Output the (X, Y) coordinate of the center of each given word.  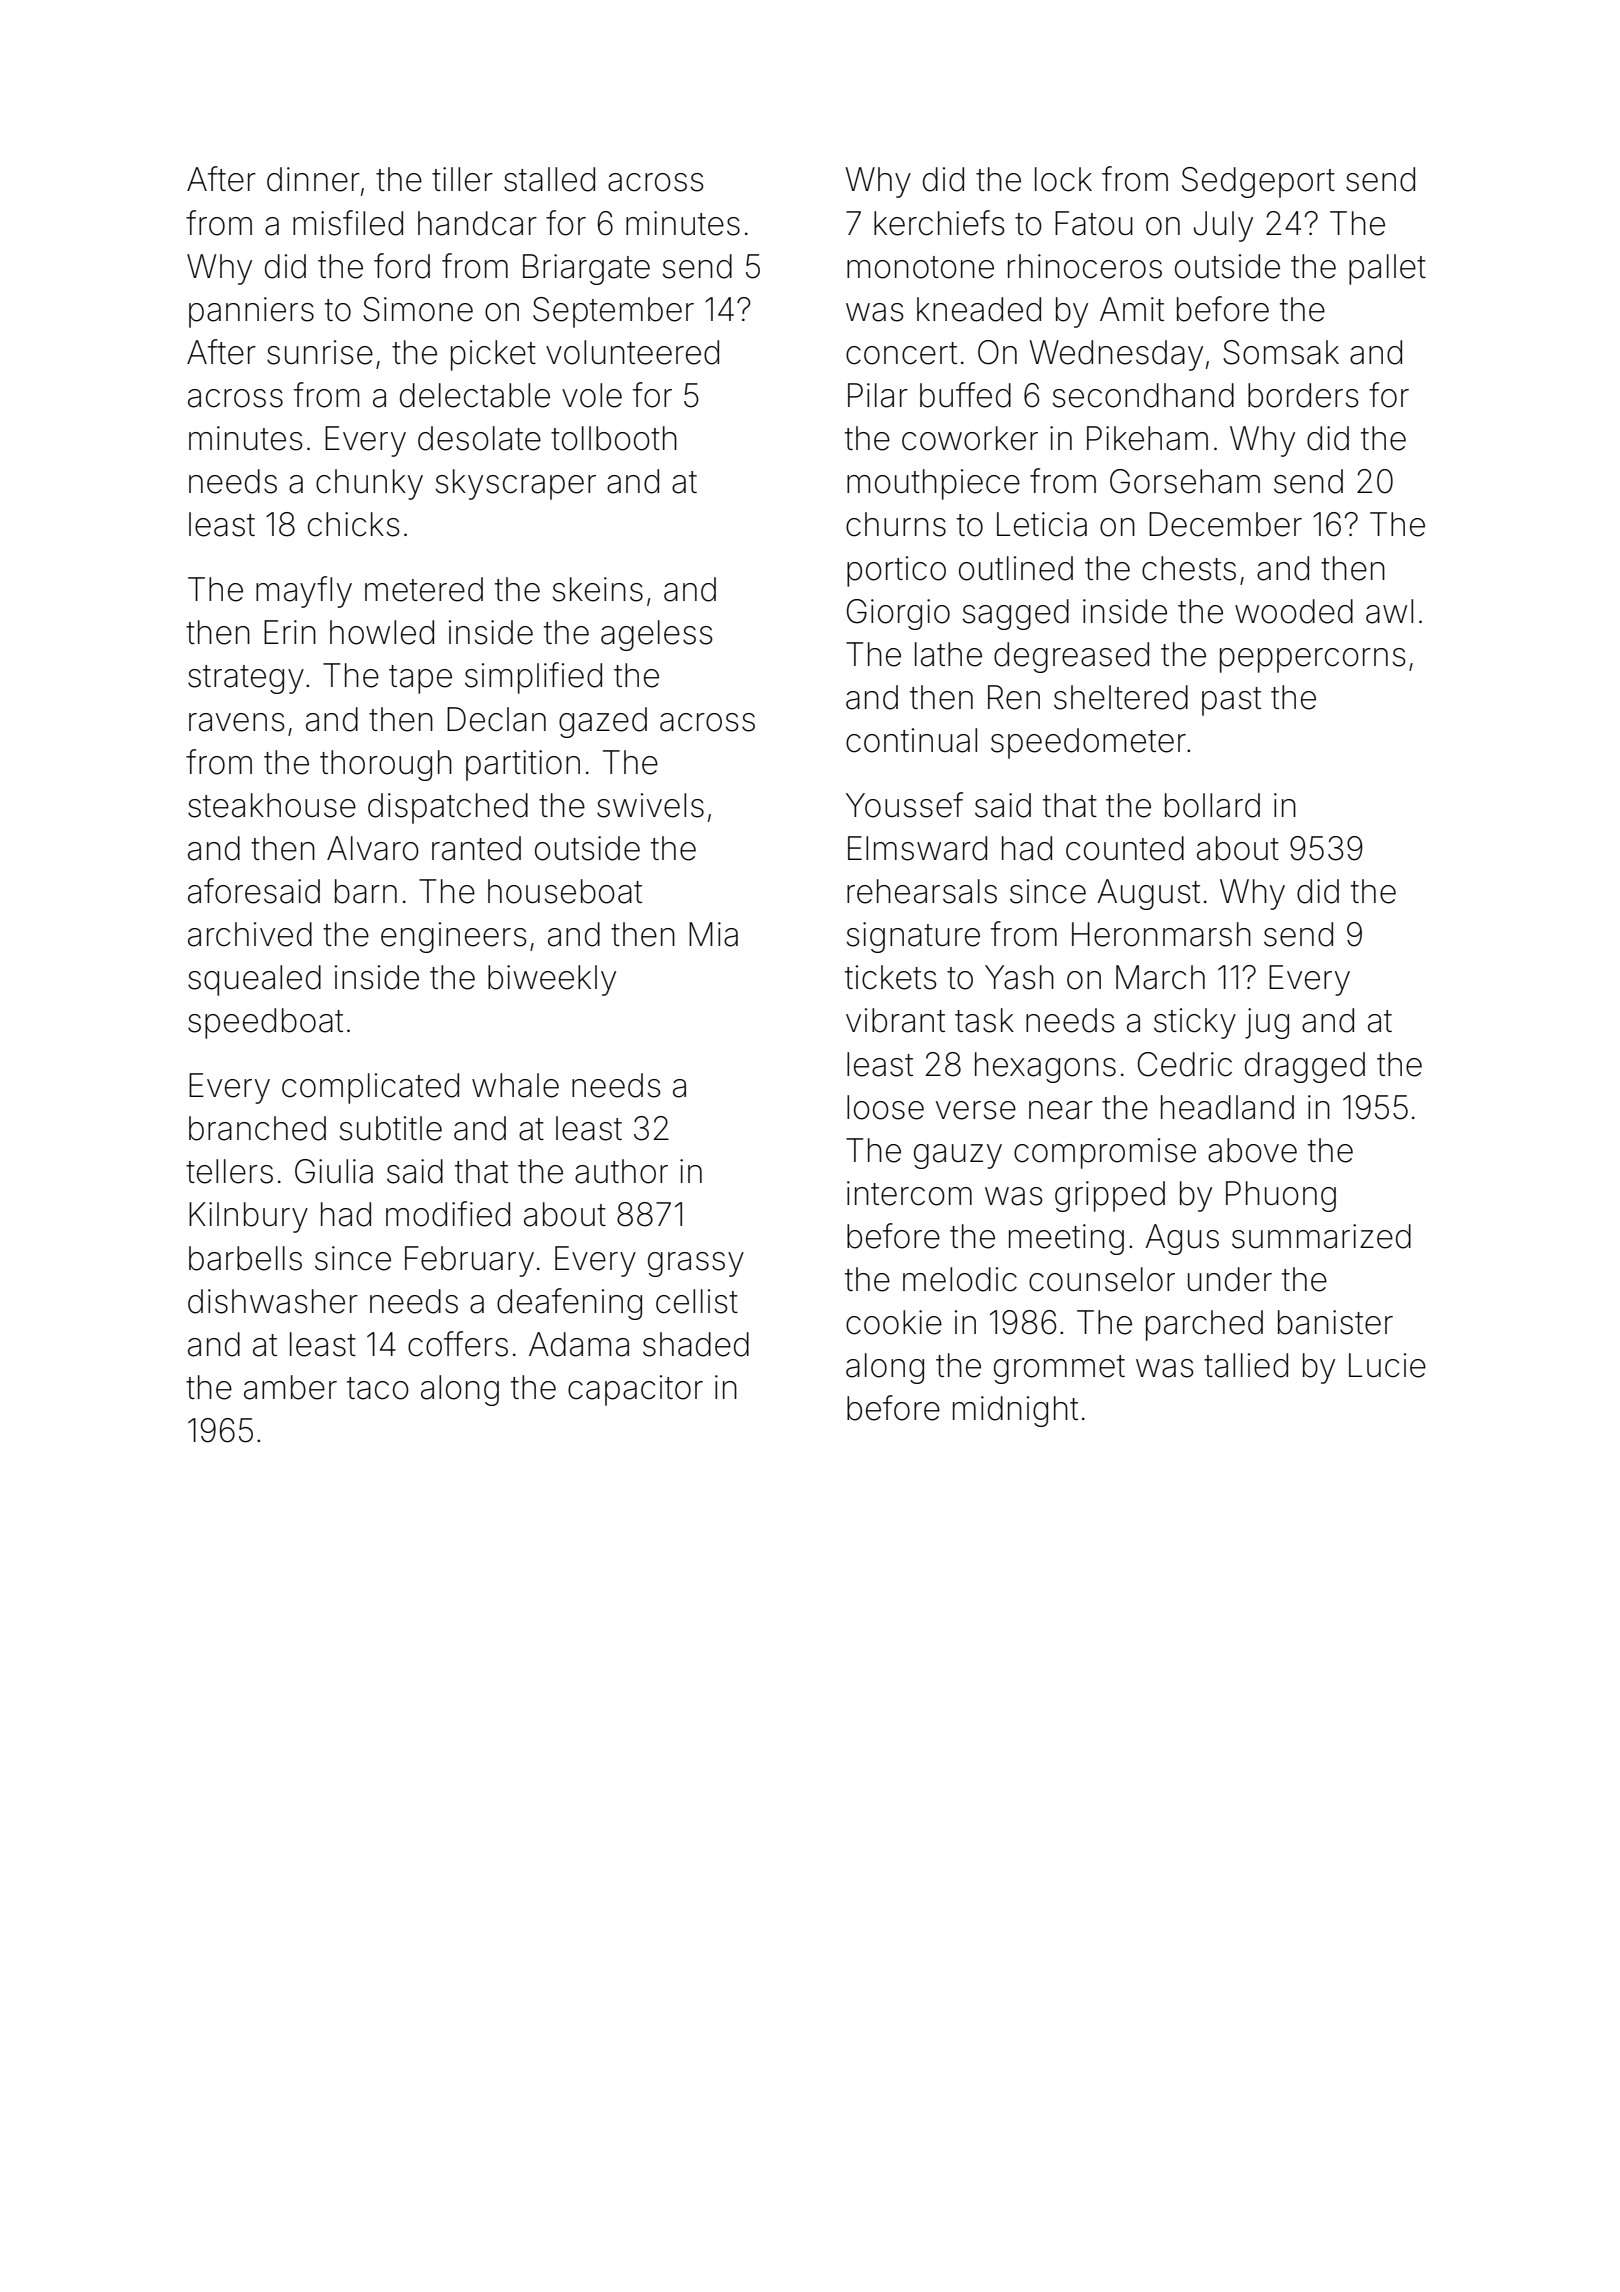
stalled (549, 179)
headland (1227, 1107)
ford (402, 266)
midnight (1015, 1411)
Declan (496, 719)
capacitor (635, 1390)
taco (378, 1388)
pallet (1387, 269)
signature (913, 937)
